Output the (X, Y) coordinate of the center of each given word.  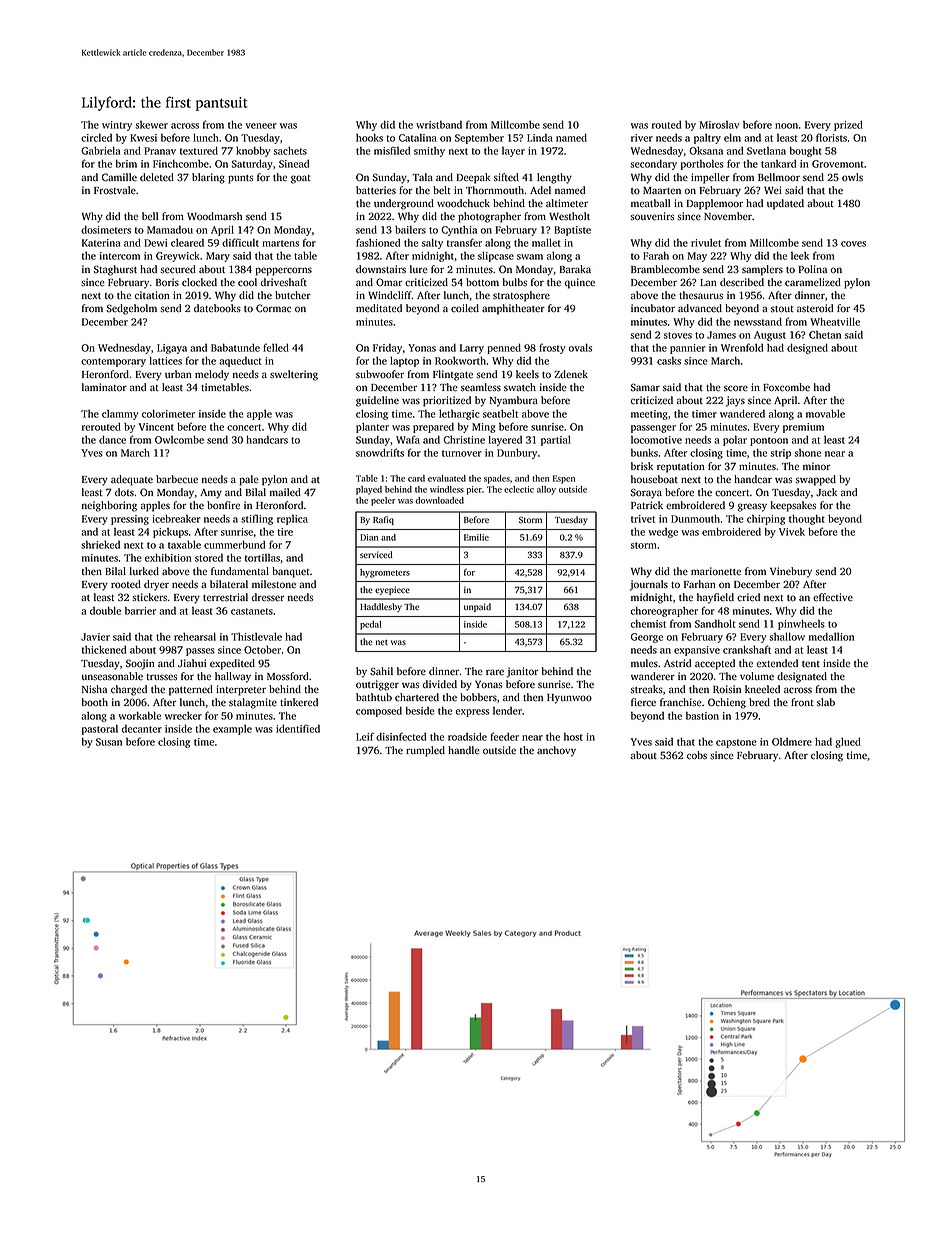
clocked (199, 282)
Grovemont (838, 164)
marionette (716, 571)
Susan (109, 742)
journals (649, 585)
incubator (653, 308)
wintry (117, 126)
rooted (126, 584)
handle (464, 750)
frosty (552, 348)
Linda (540, 138)
